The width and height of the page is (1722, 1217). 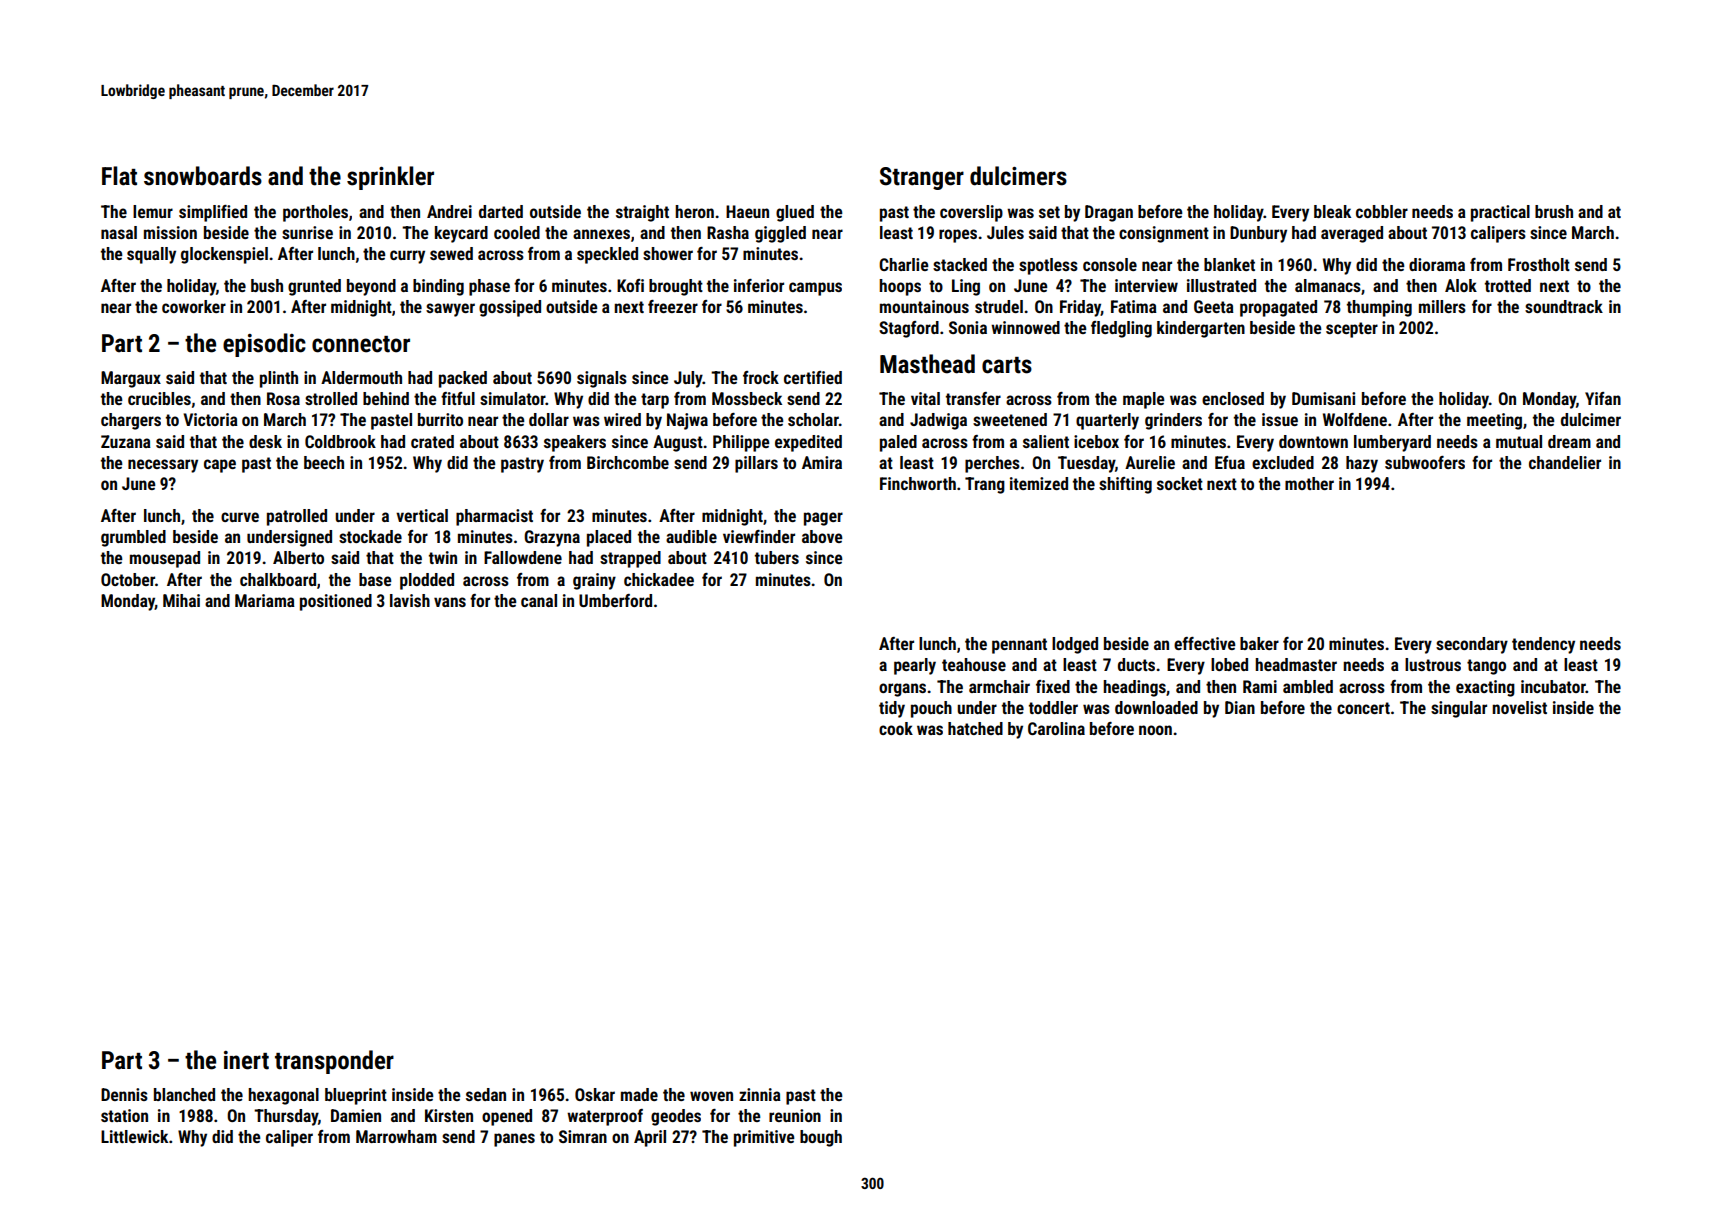 I want to click on sprinkler, so click(x=390, y=178).
